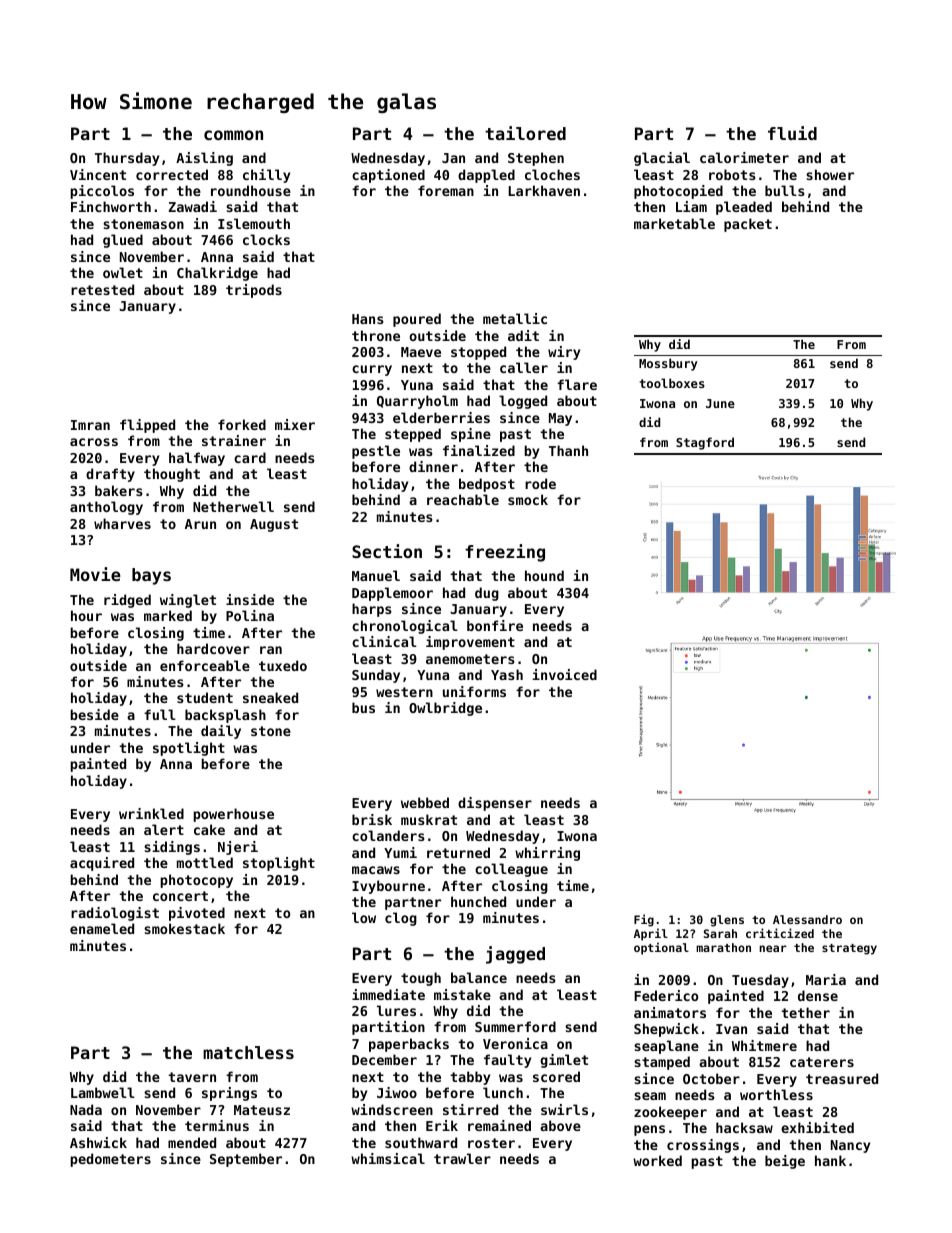 Image resolution: width=952 pixels, height=1233 pixels. What do you see at coordinates (727, 921) in the image?
I see `glens` at bounding box center [727, 921].
